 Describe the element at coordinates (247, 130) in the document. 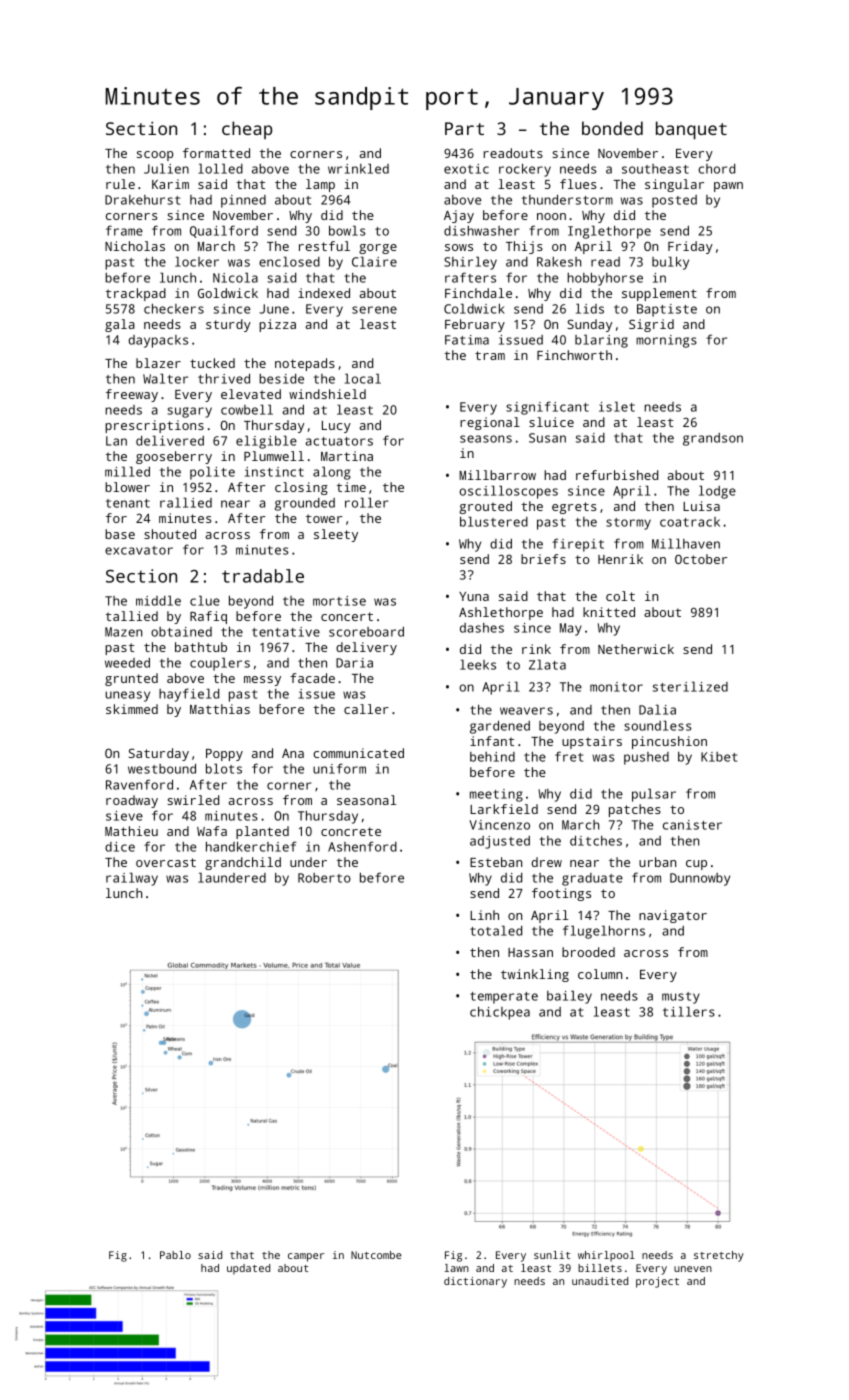

I see `cheap` at that location.
